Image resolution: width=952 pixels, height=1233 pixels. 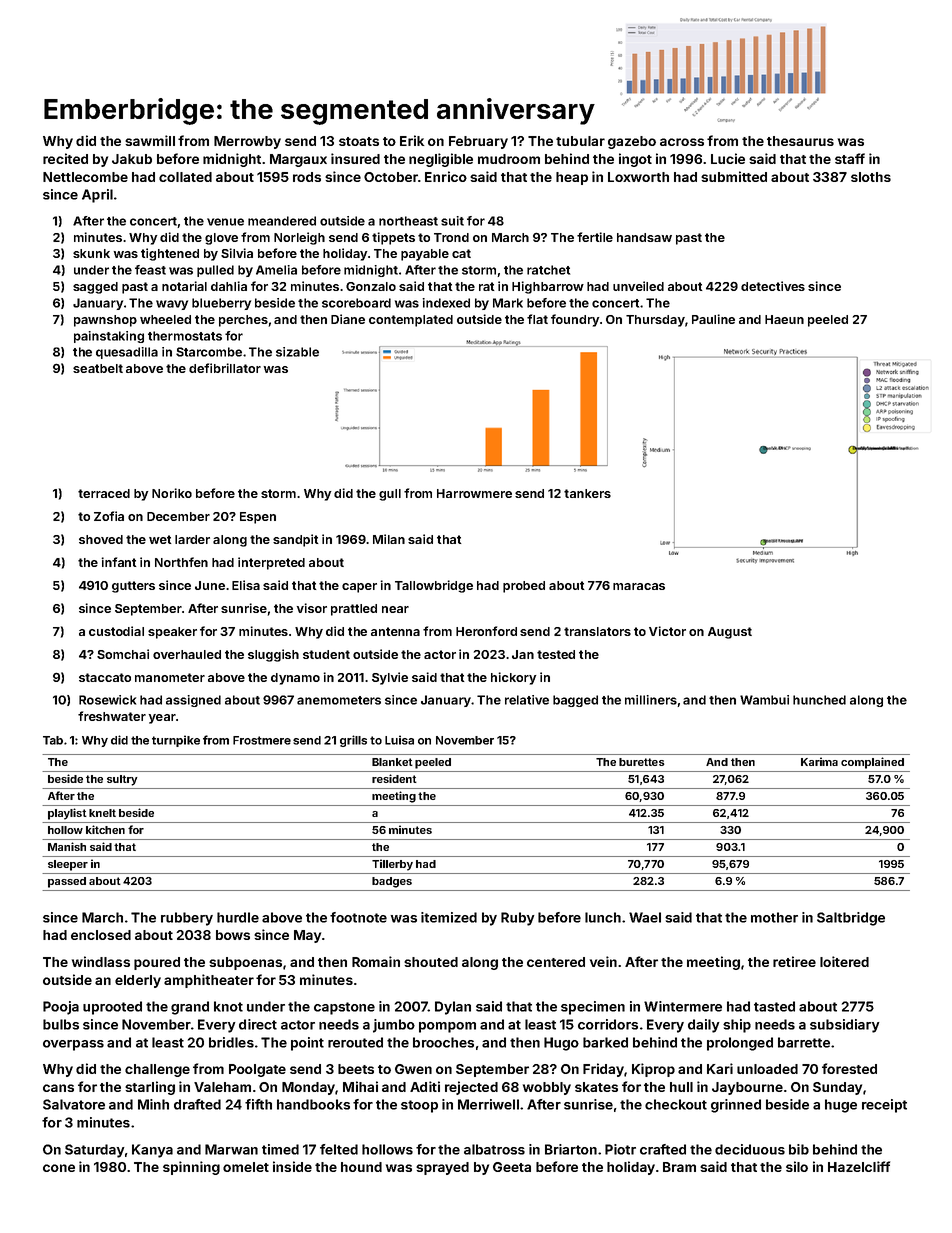 I want to click on Milan, so click(x=389, y=539).
